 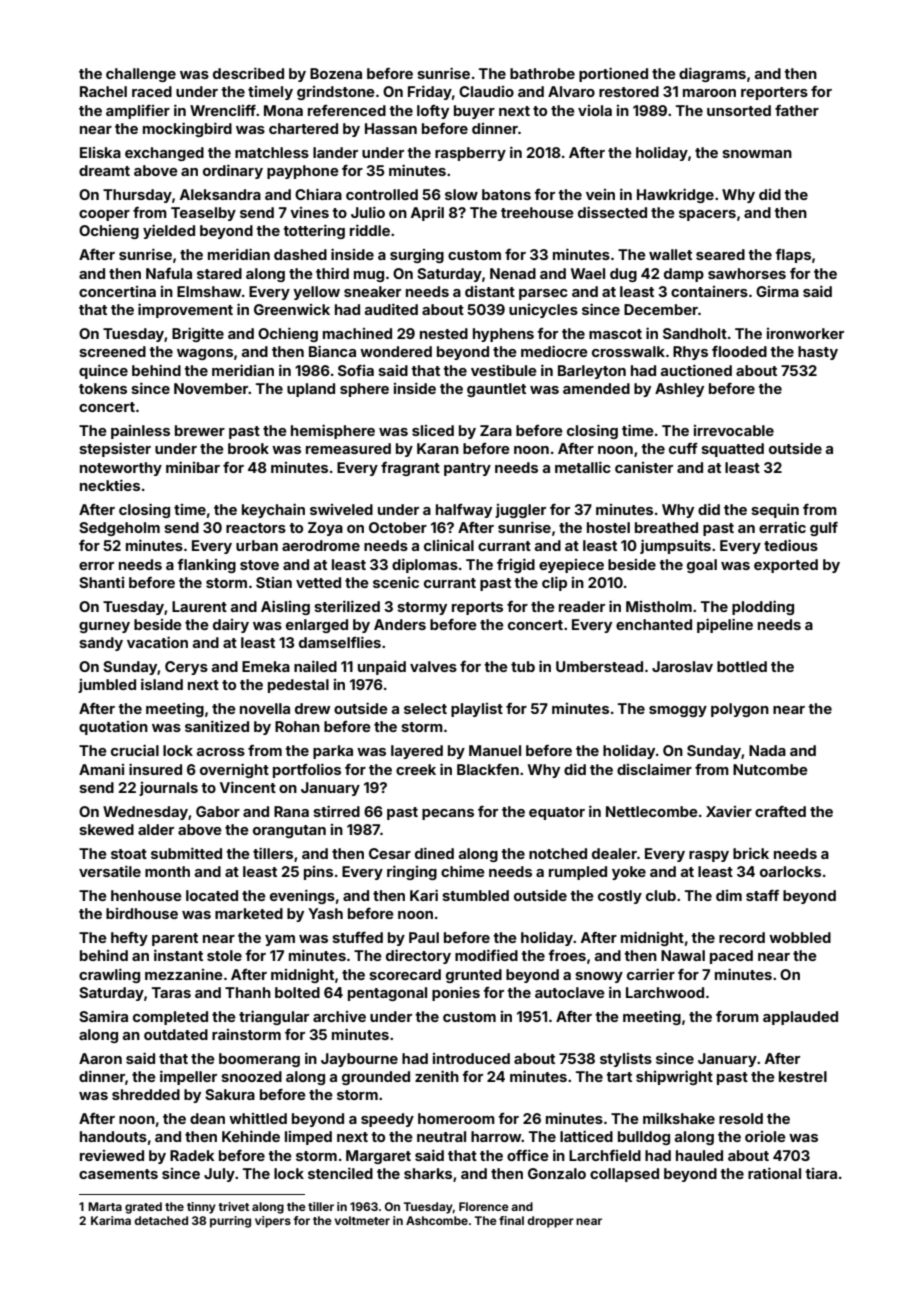 I want to click on tiara, so click(x=821, y=1173).
